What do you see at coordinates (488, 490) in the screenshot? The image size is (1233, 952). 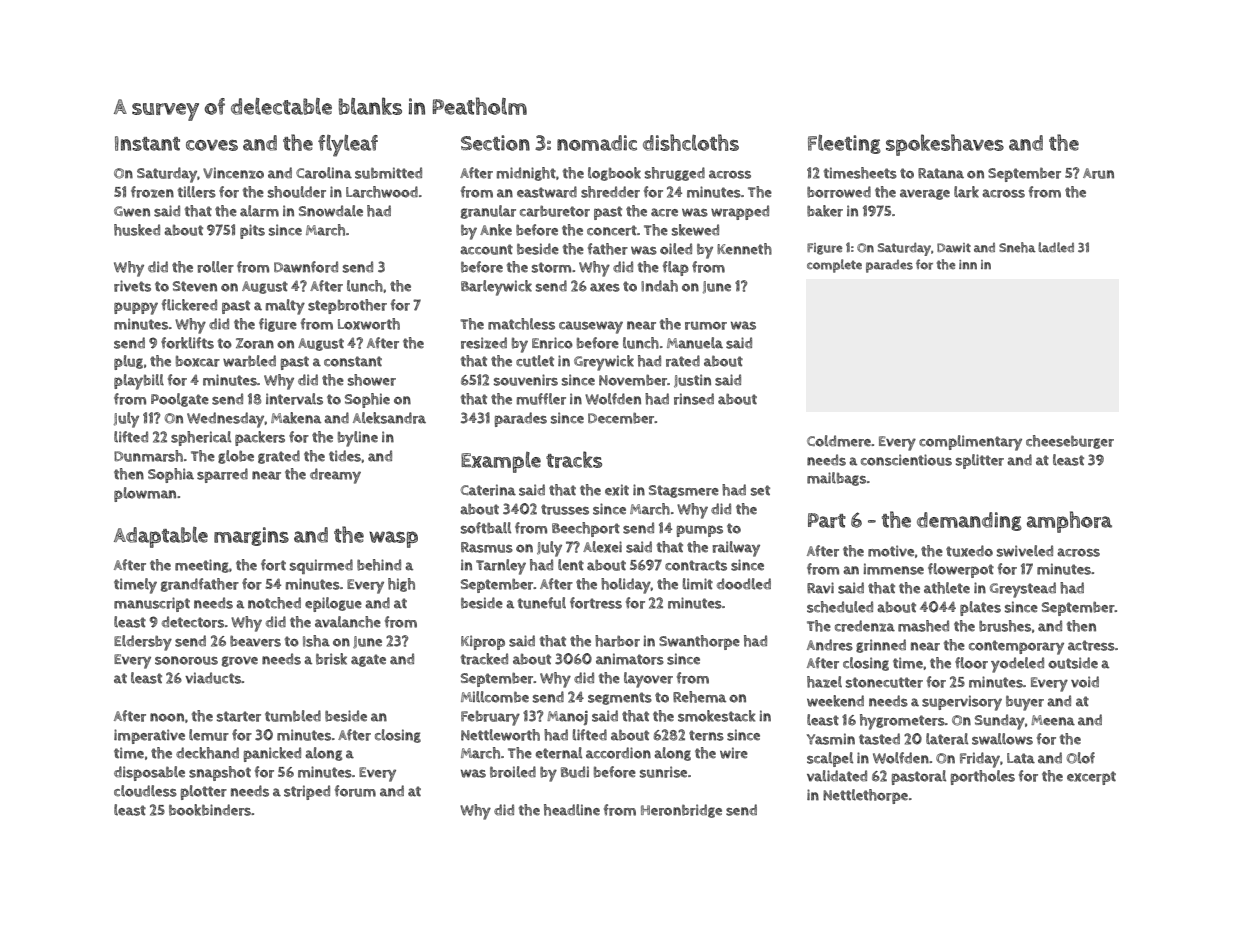 I see `Caterina` at bounding box center [488, 490].
